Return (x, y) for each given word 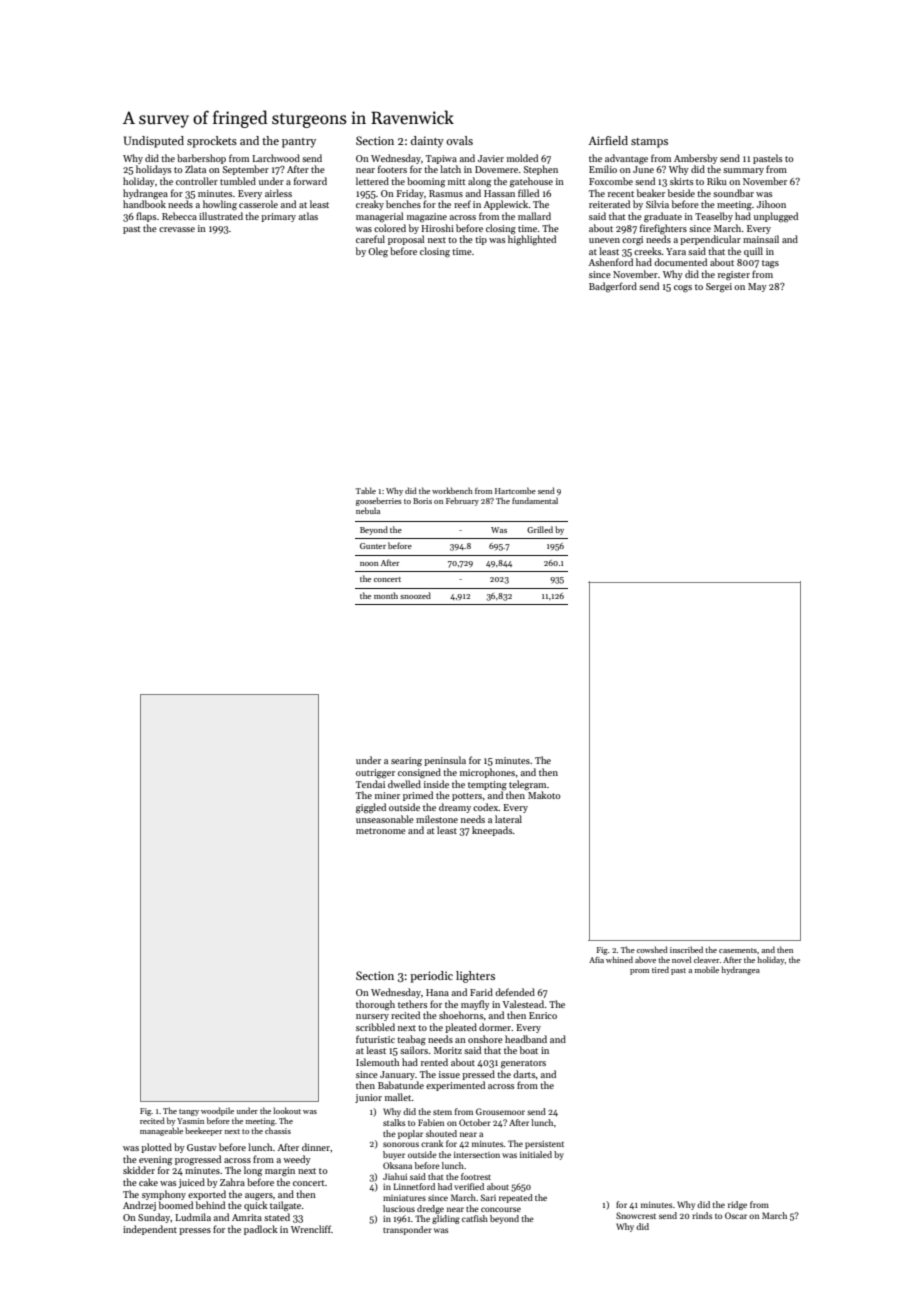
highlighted (532, 240)
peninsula (445, 761)
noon (369, 564)
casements (738, 950)
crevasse (177, 229)
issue (449, 1074)
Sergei (719, 287)
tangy (189, 1112)
